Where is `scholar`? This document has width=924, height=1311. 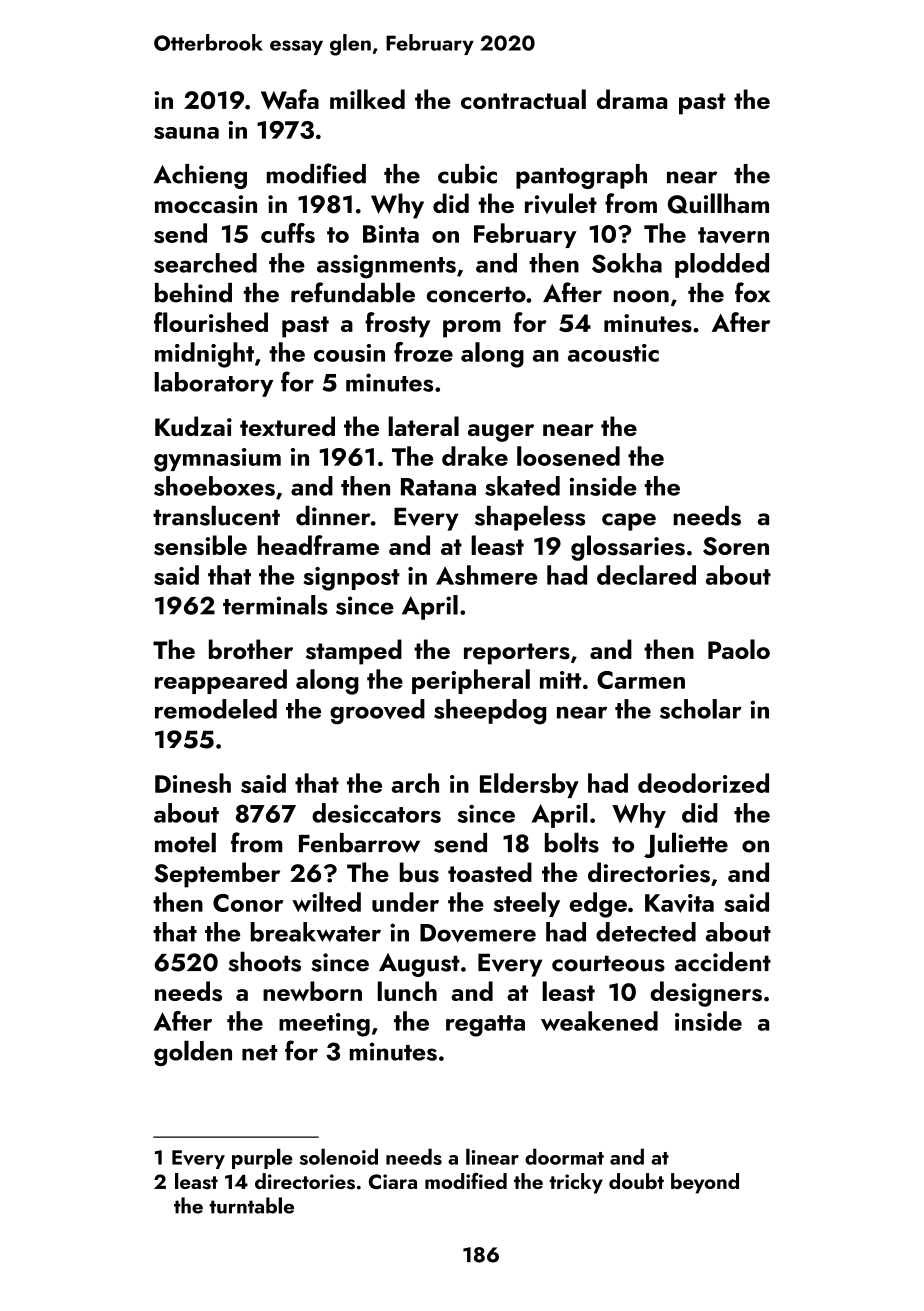 scholar is located at coordinates (701, 709).
